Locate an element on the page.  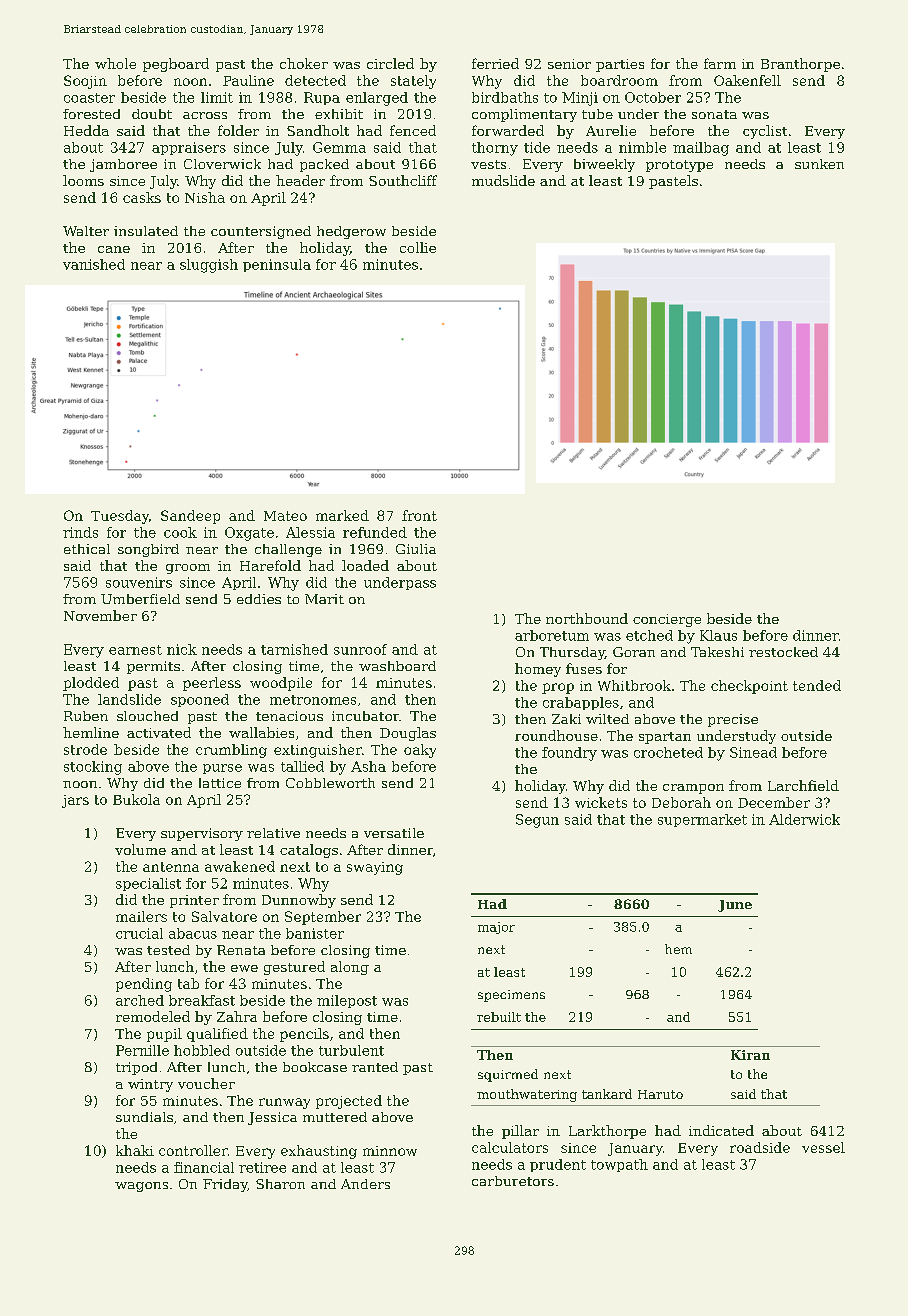
foundry is located at coordinates (569, 754).
